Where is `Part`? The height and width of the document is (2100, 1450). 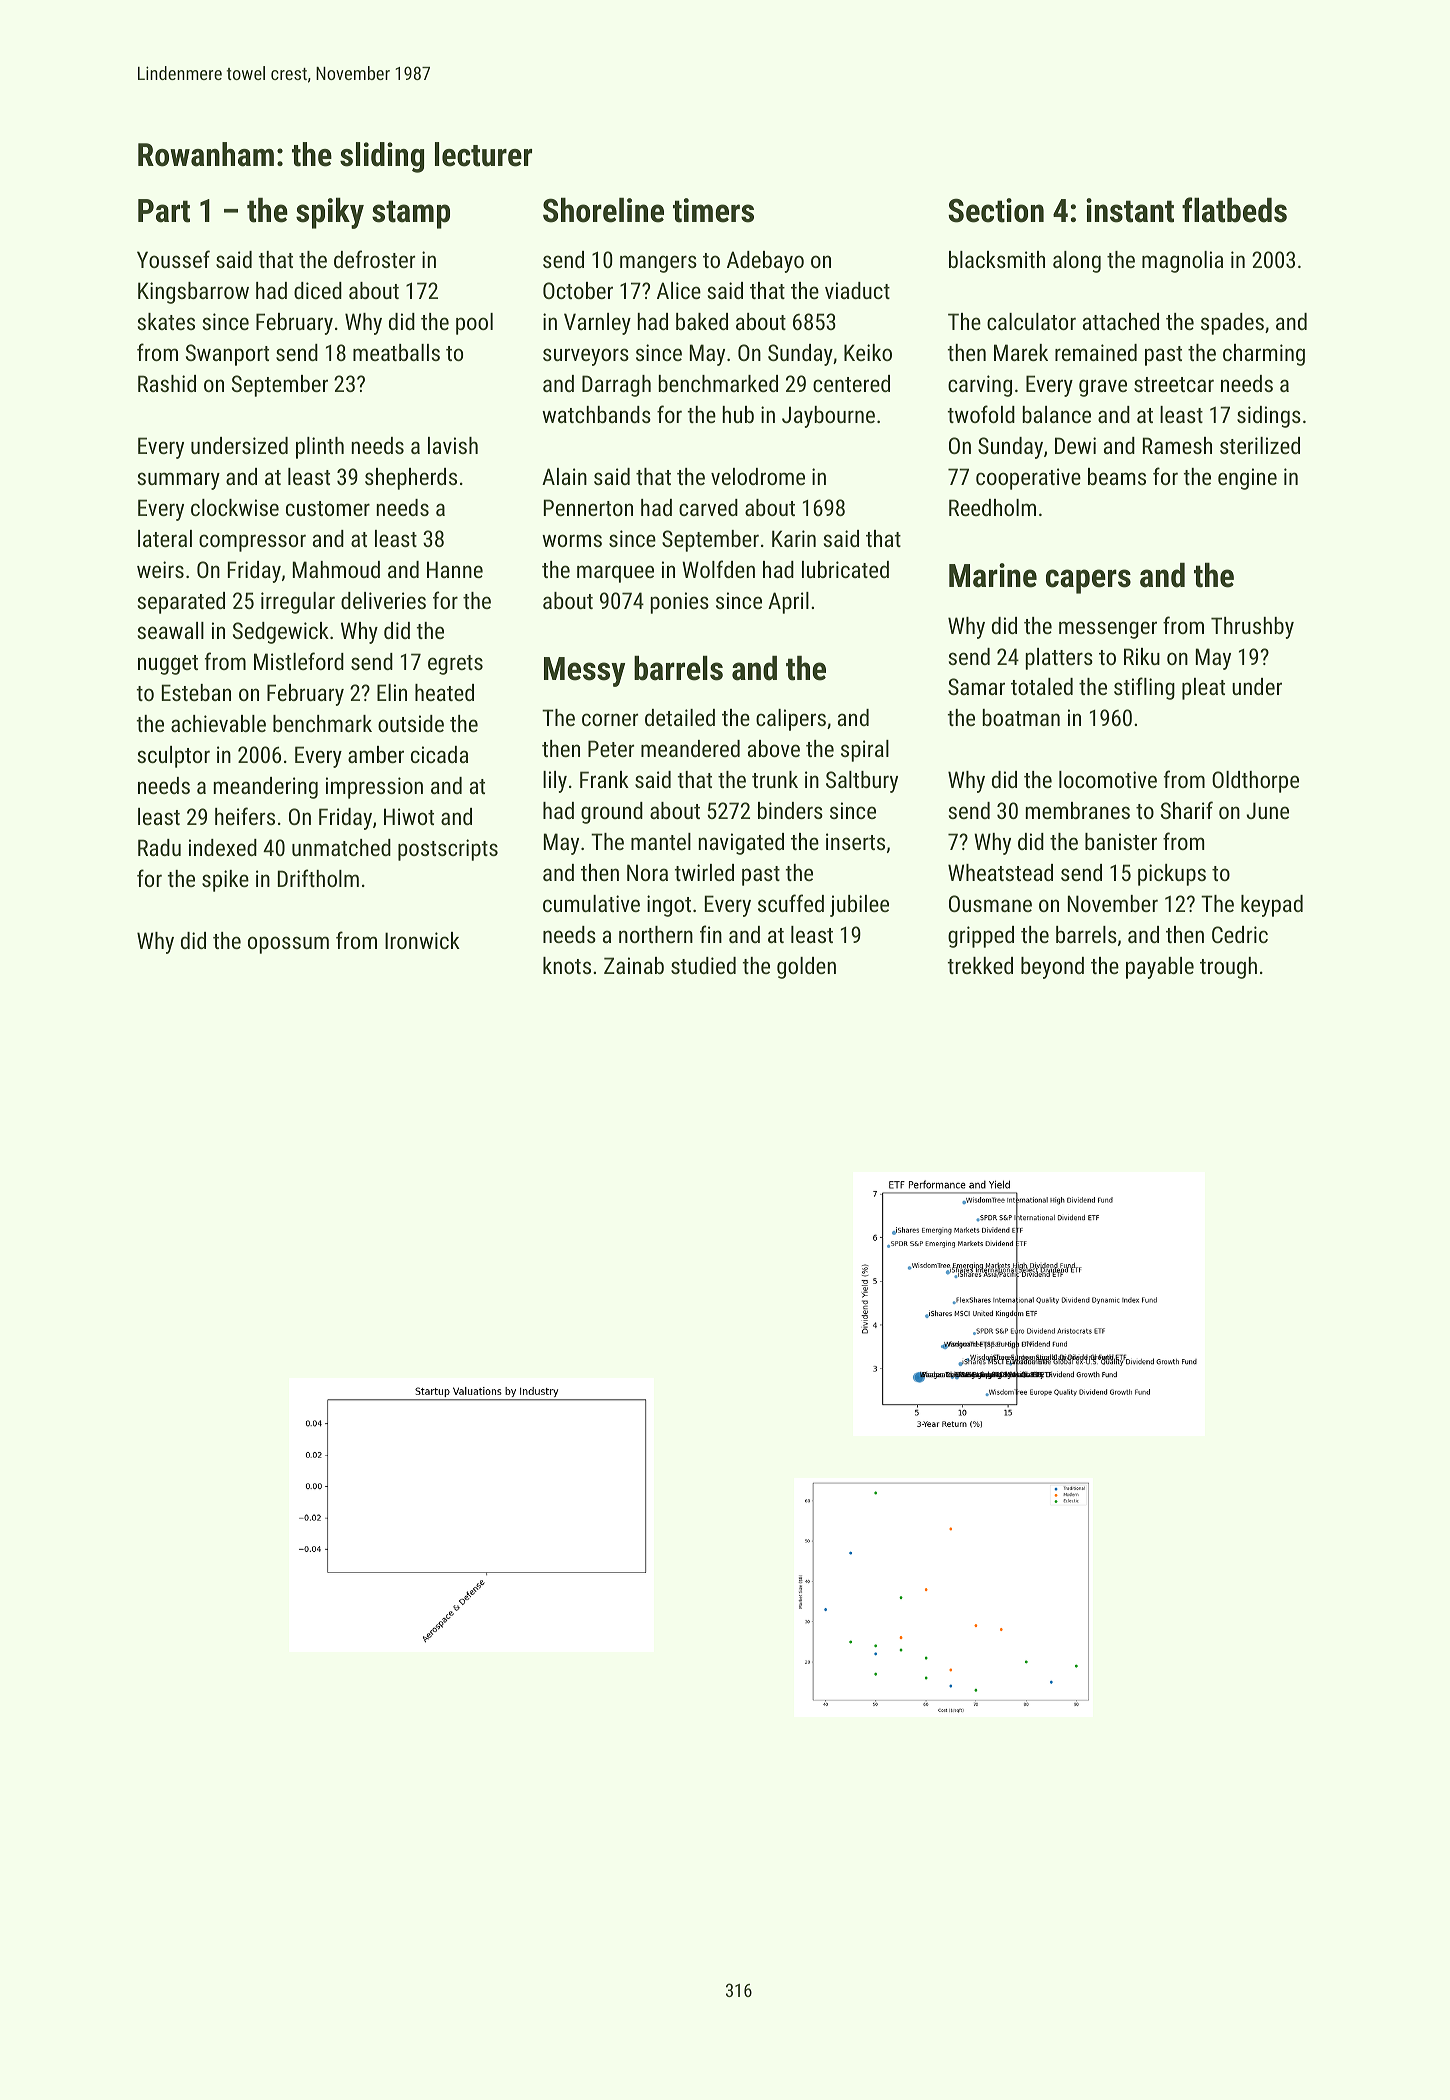
Part is located at coordinates (164, 211).
